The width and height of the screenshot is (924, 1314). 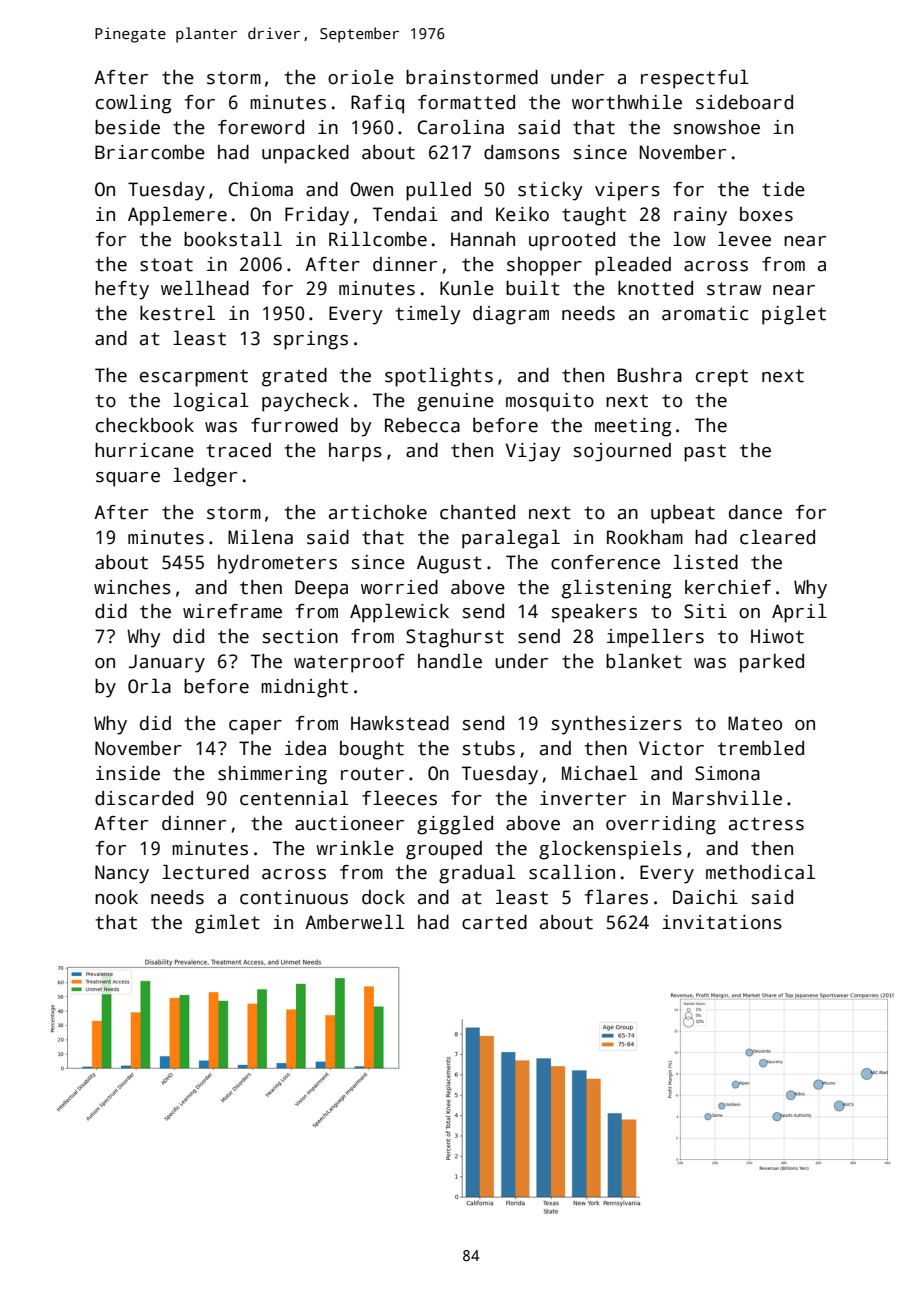 What do you see at coordinates (734, 289) in the screenshot?
I see `straw` at bounding box center [734, 289].
